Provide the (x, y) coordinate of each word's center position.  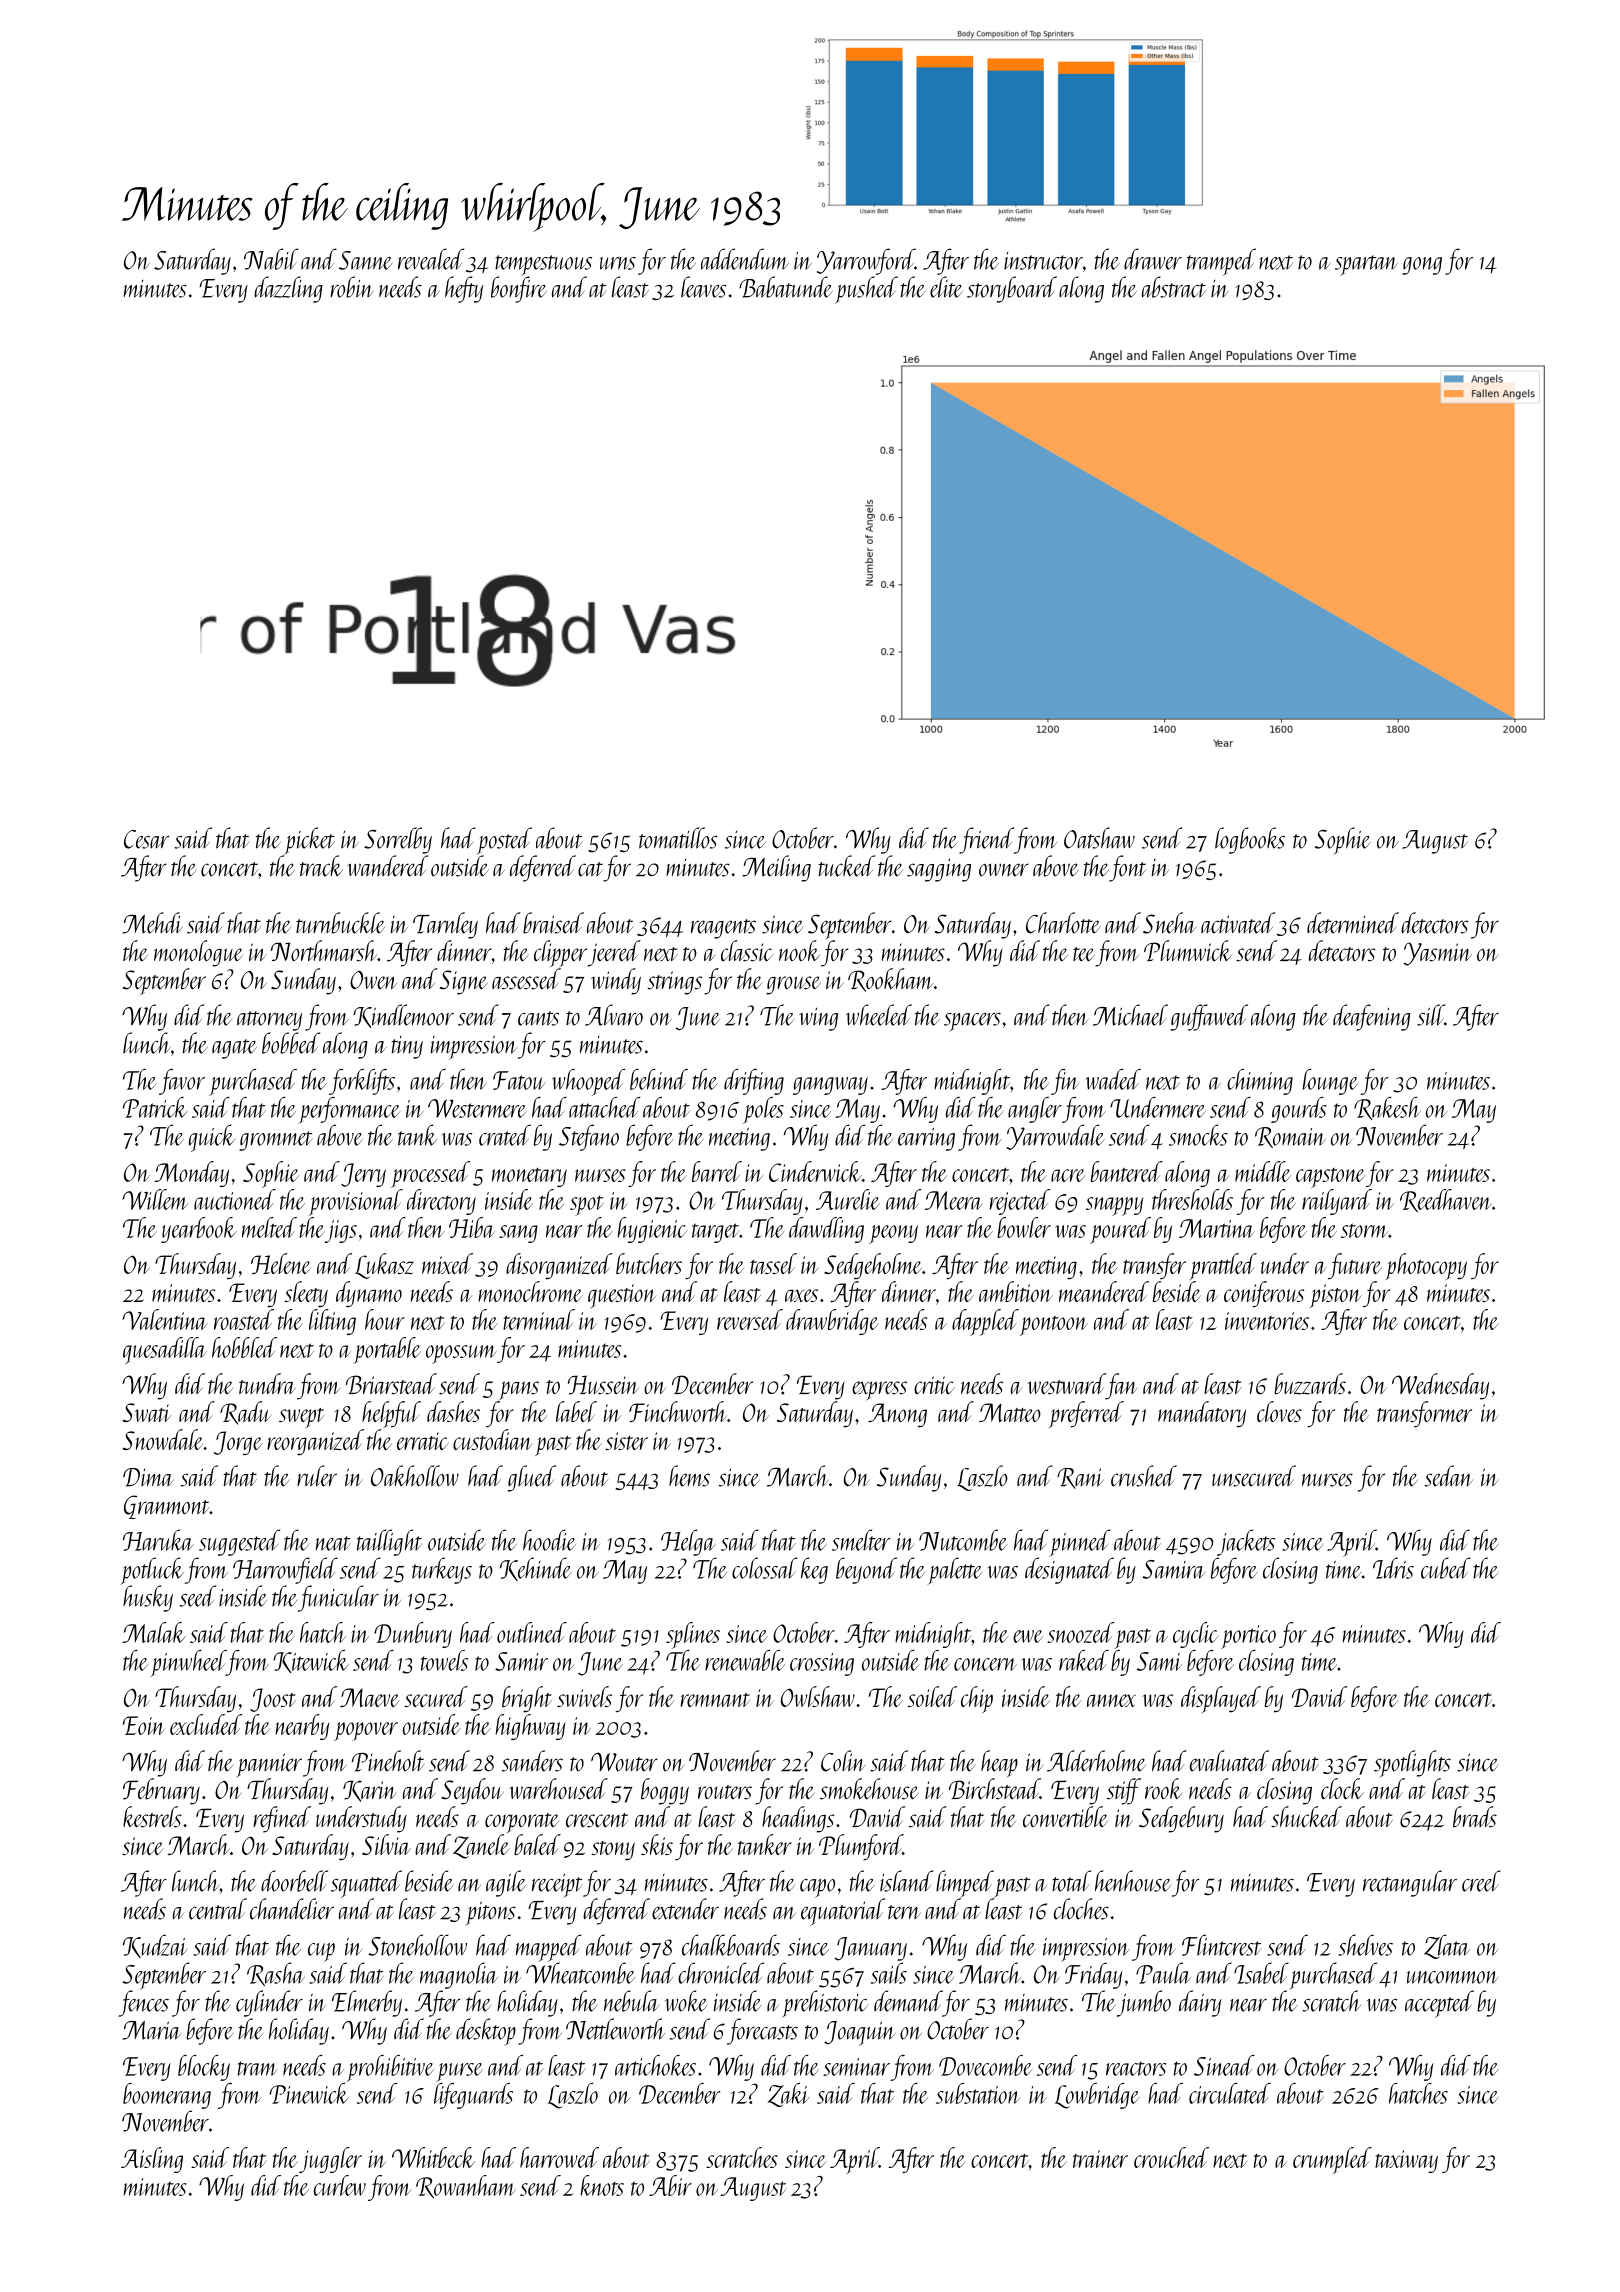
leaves (703, 287)
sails (889, 1973)
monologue (198, 953)
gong (1422, 266)
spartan (1366, 265)
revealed (431, 259)
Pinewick (309, 2093)
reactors (1136, 2068)
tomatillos (678, 838)
